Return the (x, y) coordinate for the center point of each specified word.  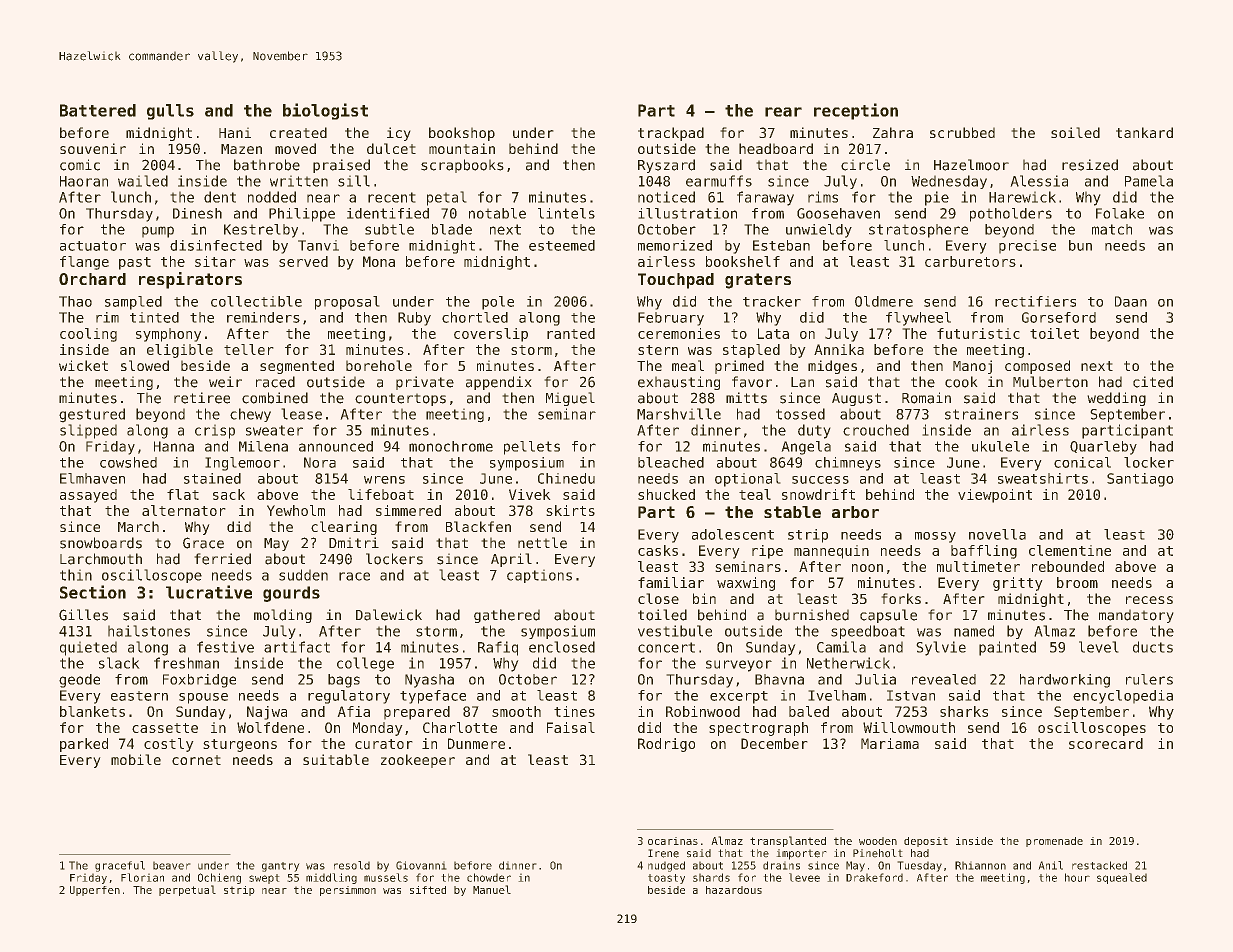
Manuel (492, 889)
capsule (888, 616)
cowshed (128, 462)
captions (539, 576)
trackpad (671, 134)
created (298, 132)
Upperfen (95, 891)
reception (856, 111)
